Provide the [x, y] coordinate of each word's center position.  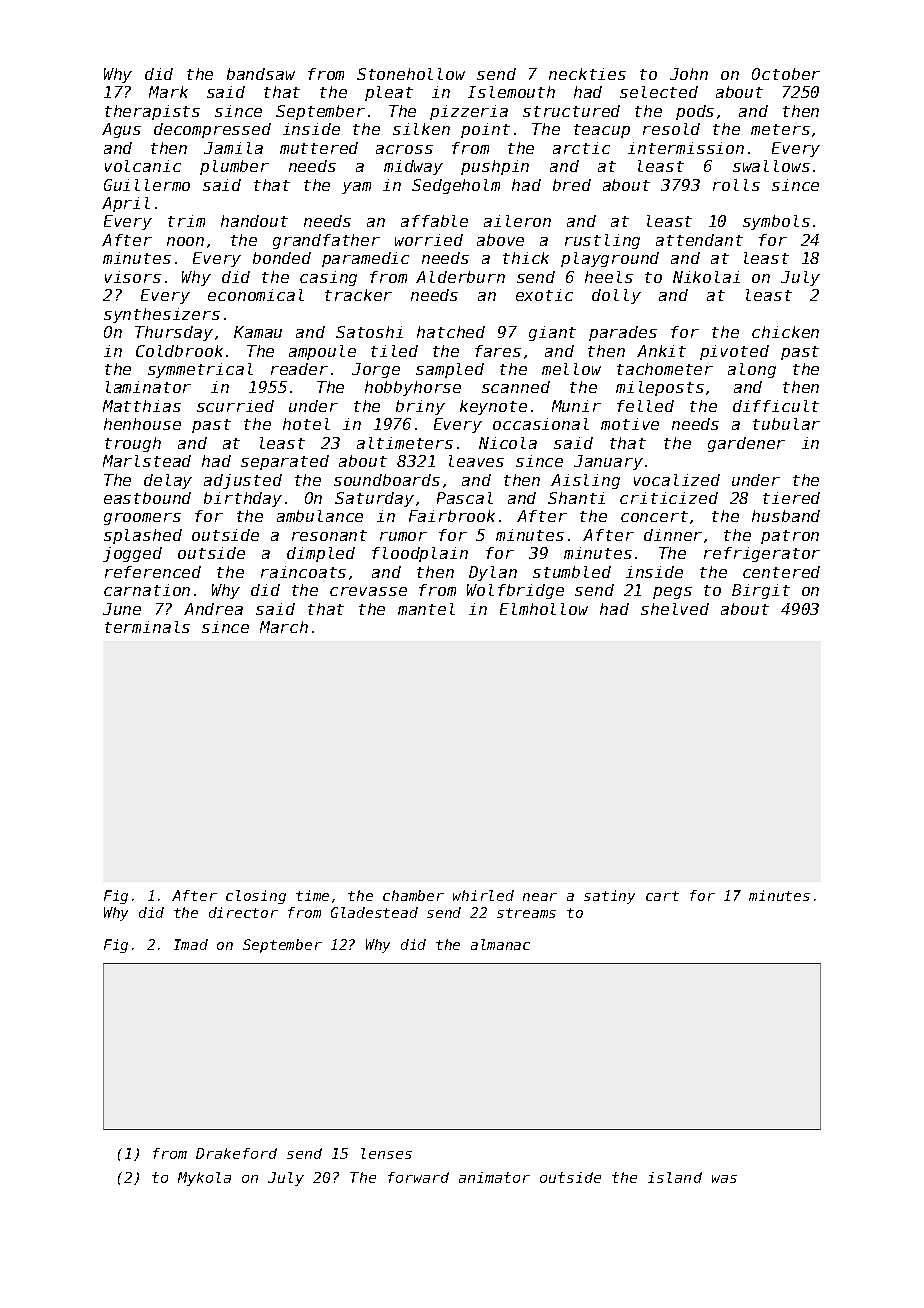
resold [671, 129]
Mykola [204, 1179]
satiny [609, 897]
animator [494, 1177]
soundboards [387, 480]
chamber [413, 895]
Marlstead [147, 461]
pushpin [495, 167]
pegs [672, 593]
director [243, 912]
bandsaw [261, 74]
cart [662, 896]
